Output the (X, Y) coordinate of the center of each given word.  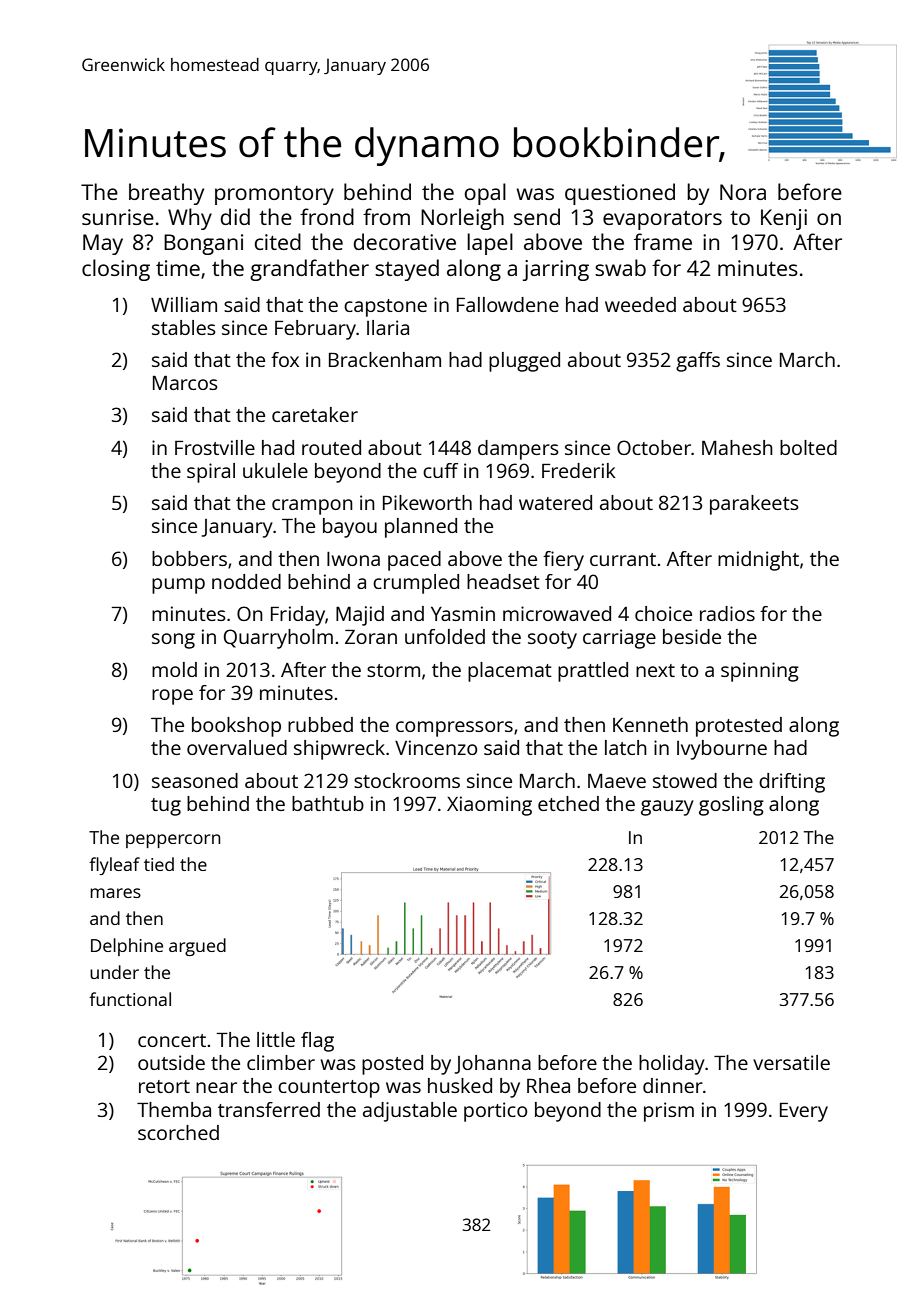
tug (166, 807)
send (537, 216)
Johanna (493, 1064)
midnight (758, 561)
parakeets (754, 505)
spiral (211, 473)
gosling (731, 806)
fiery (563, 561)
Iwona (353, 559)
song (173, 641)
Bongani (203, 244)
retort (164, 1086)
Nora (743, 192)
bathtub (328, 803)
